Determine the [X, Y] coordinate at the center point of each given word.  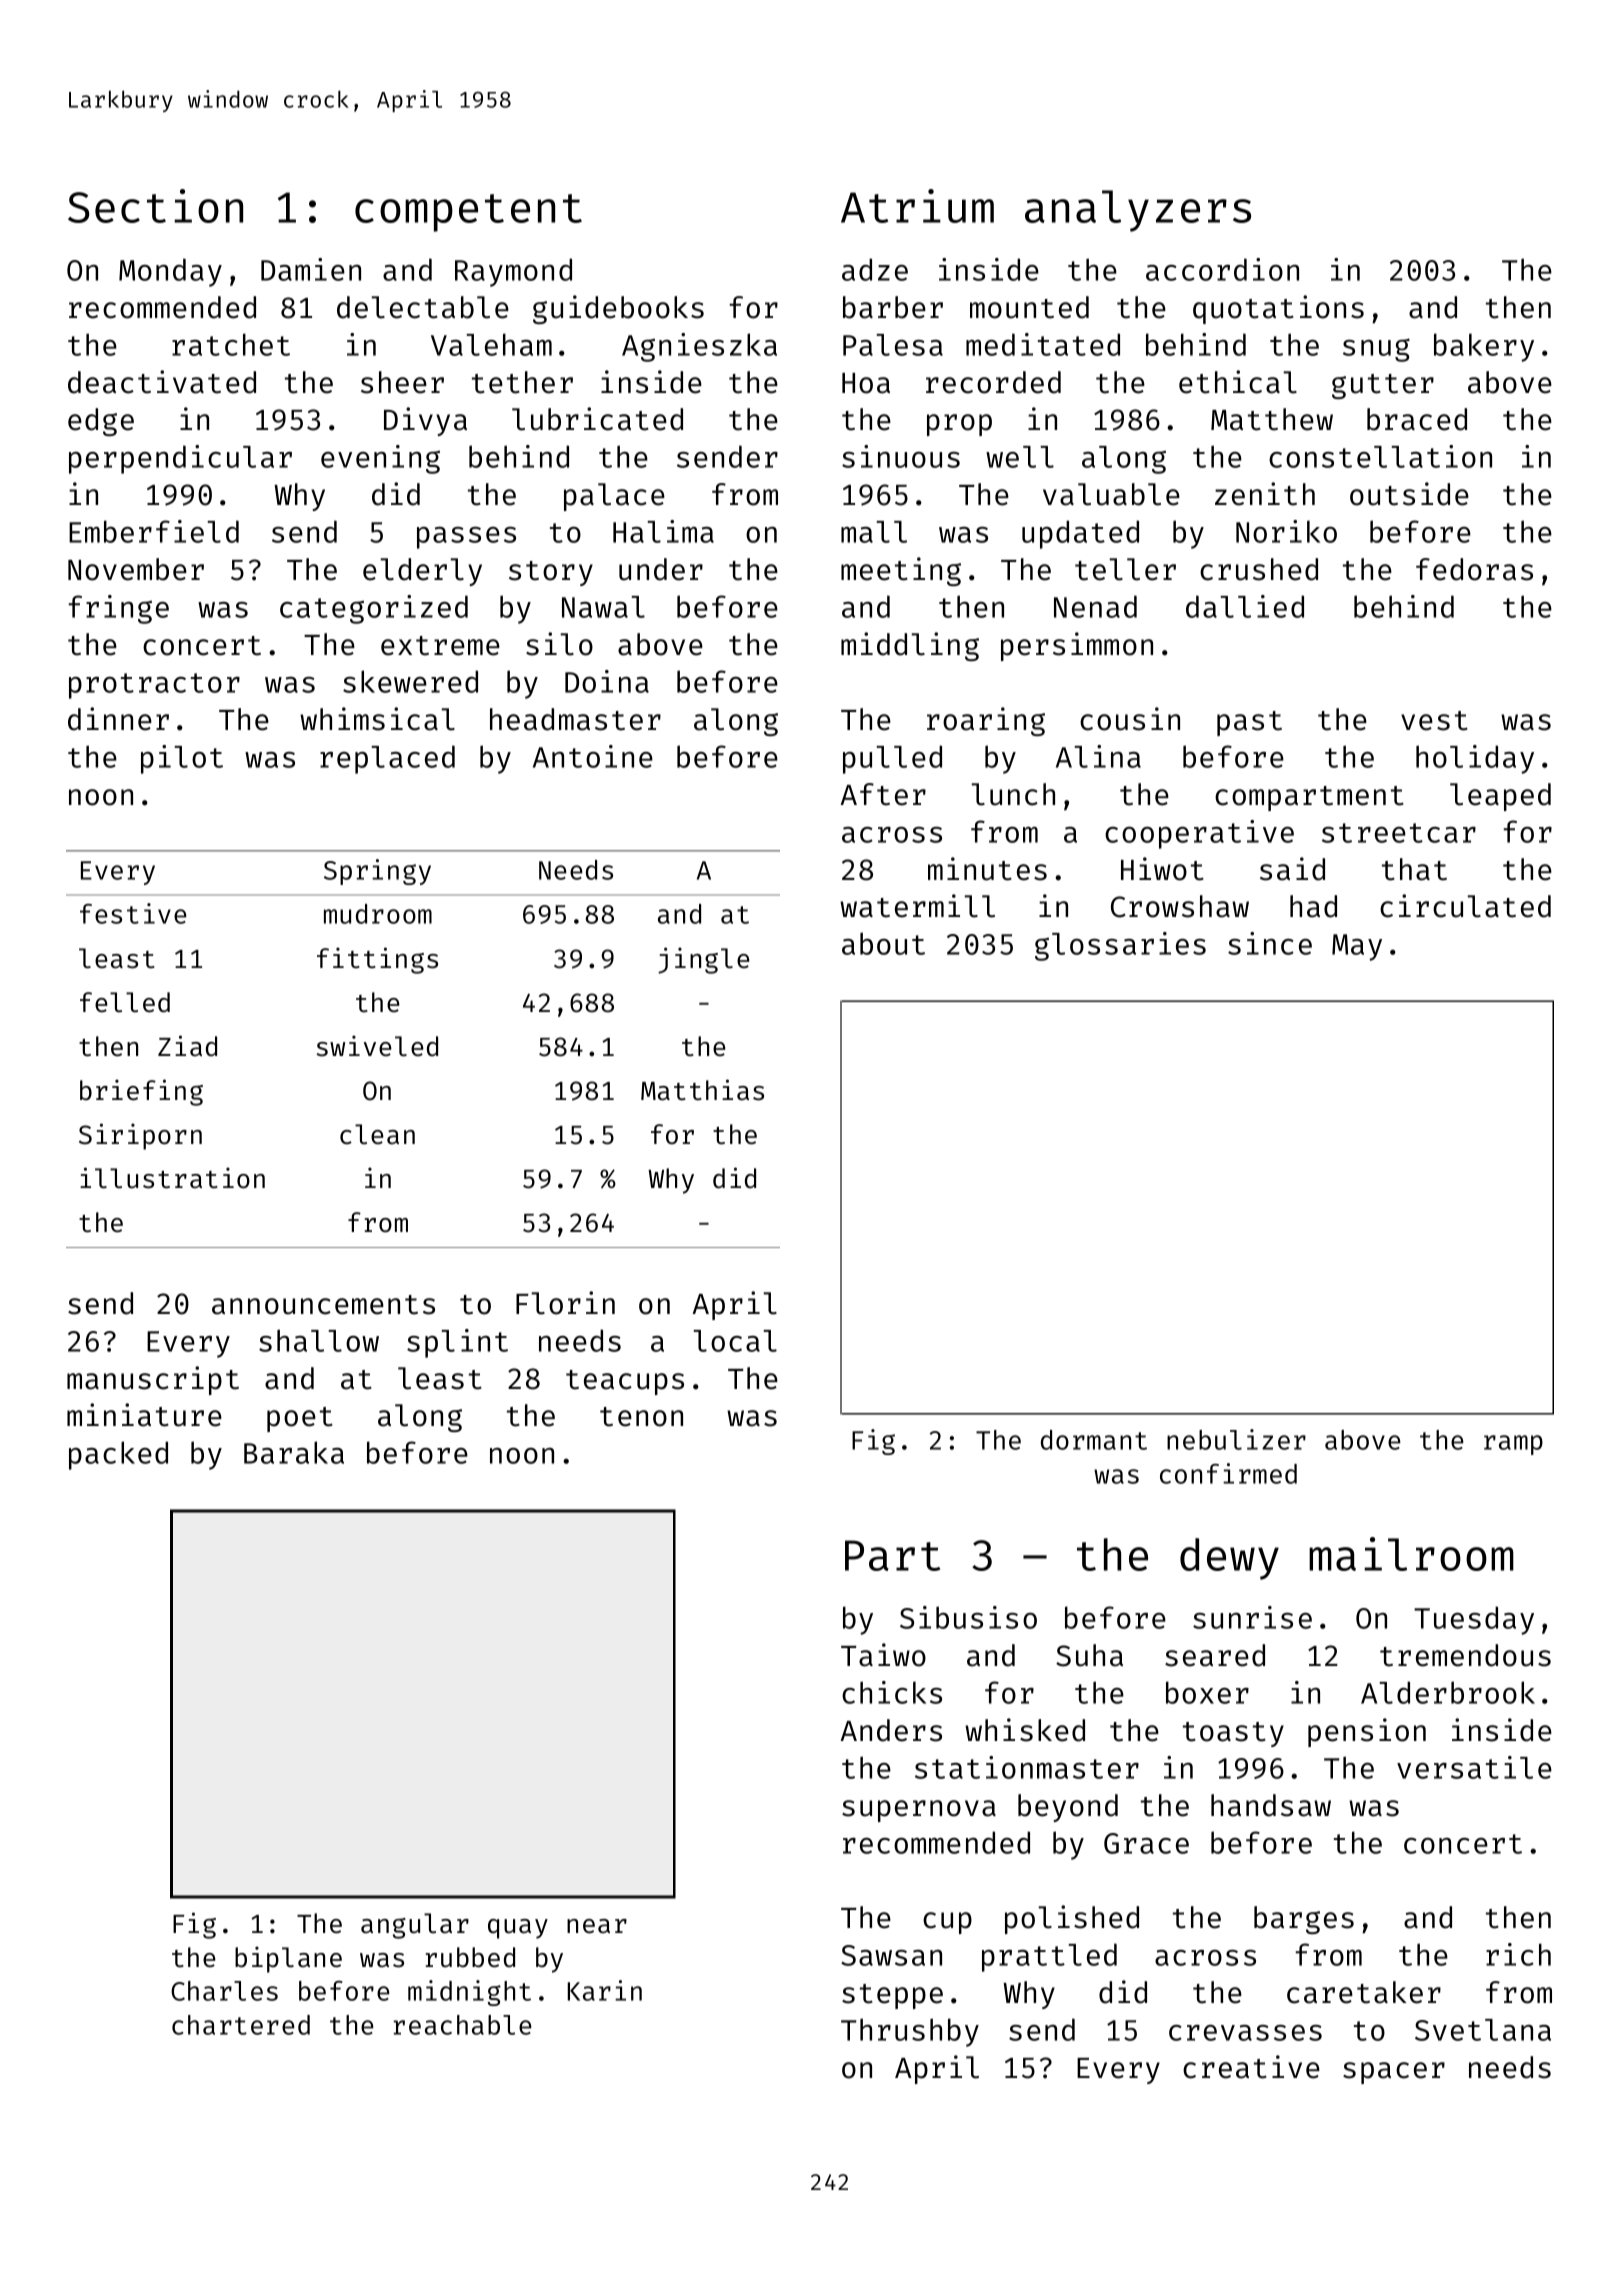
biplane [288, 1959]
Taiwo [883, 1655]
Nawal [603, 607]
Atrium [917, 206]
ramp [1513, 1445]
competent [468, 213]
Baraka [294, 1452]
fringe [118, 609]
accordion [1222, 269]
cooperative [1199, 834]
